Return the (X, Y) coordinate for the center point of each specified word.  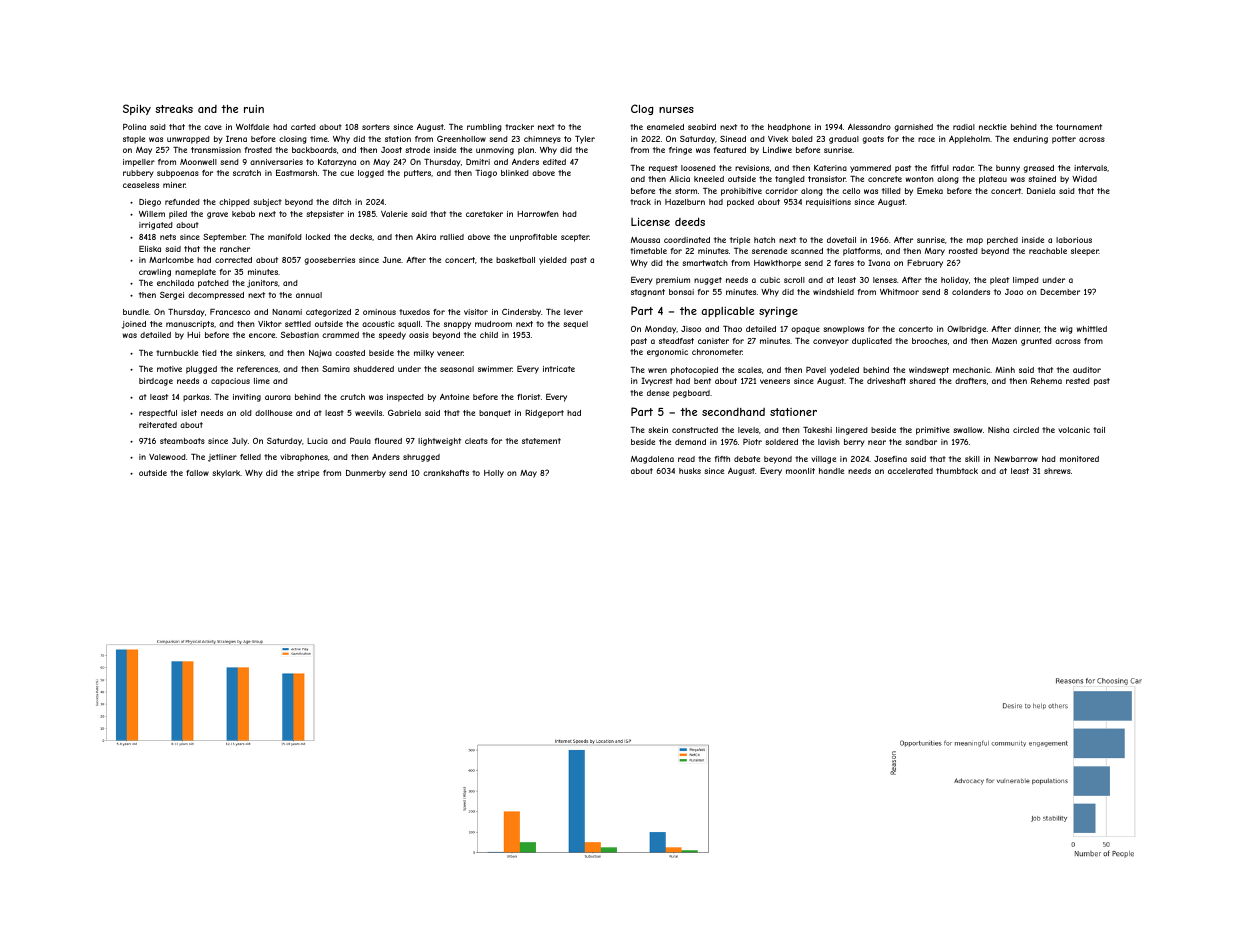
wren (657, 370)
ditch (342, 202)
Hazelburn (685, 202)
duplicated (872, 342)
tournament (1079, 127)
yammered (870, 169)
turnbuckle (177, 353)
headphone (789, 128)
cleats (476, 441)
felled (250, 457)
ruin (254, 109)
